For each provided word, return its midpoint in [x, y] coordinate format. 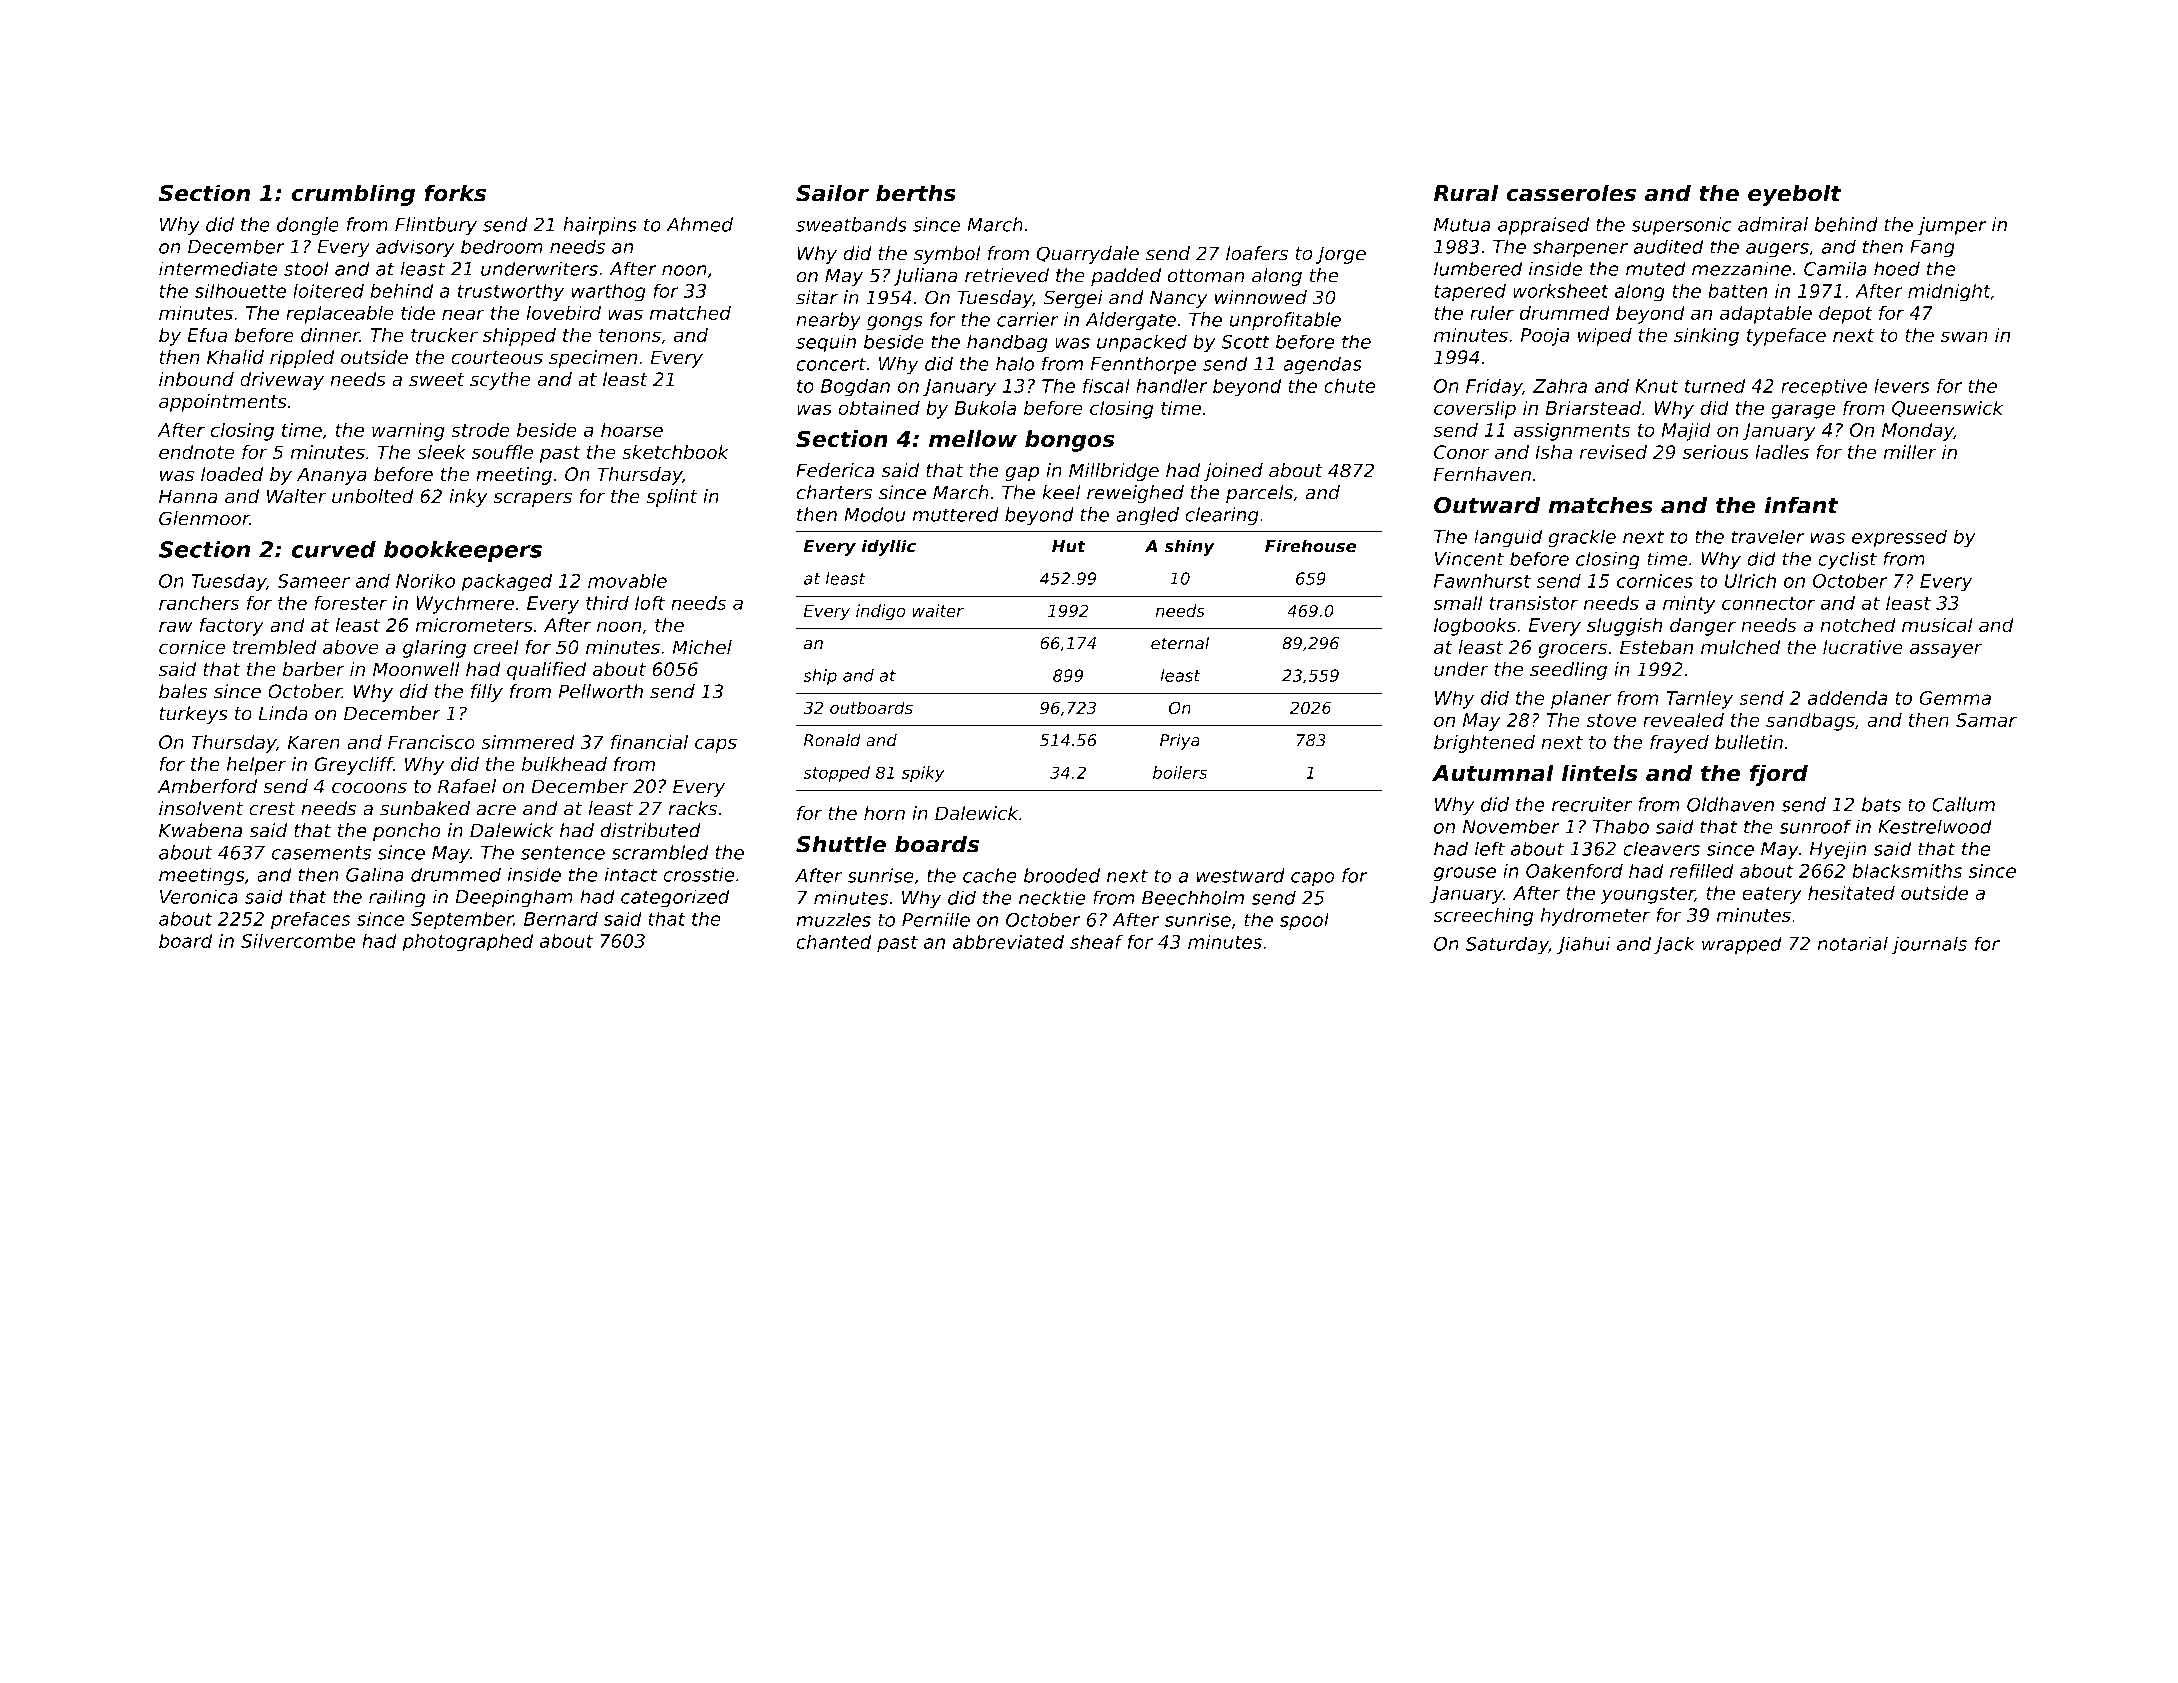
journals [1929, 945]
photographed [468, 942]
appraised [1543, 226]
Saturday [1507, 945]
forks [455, 193]
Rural [1466, 193]
